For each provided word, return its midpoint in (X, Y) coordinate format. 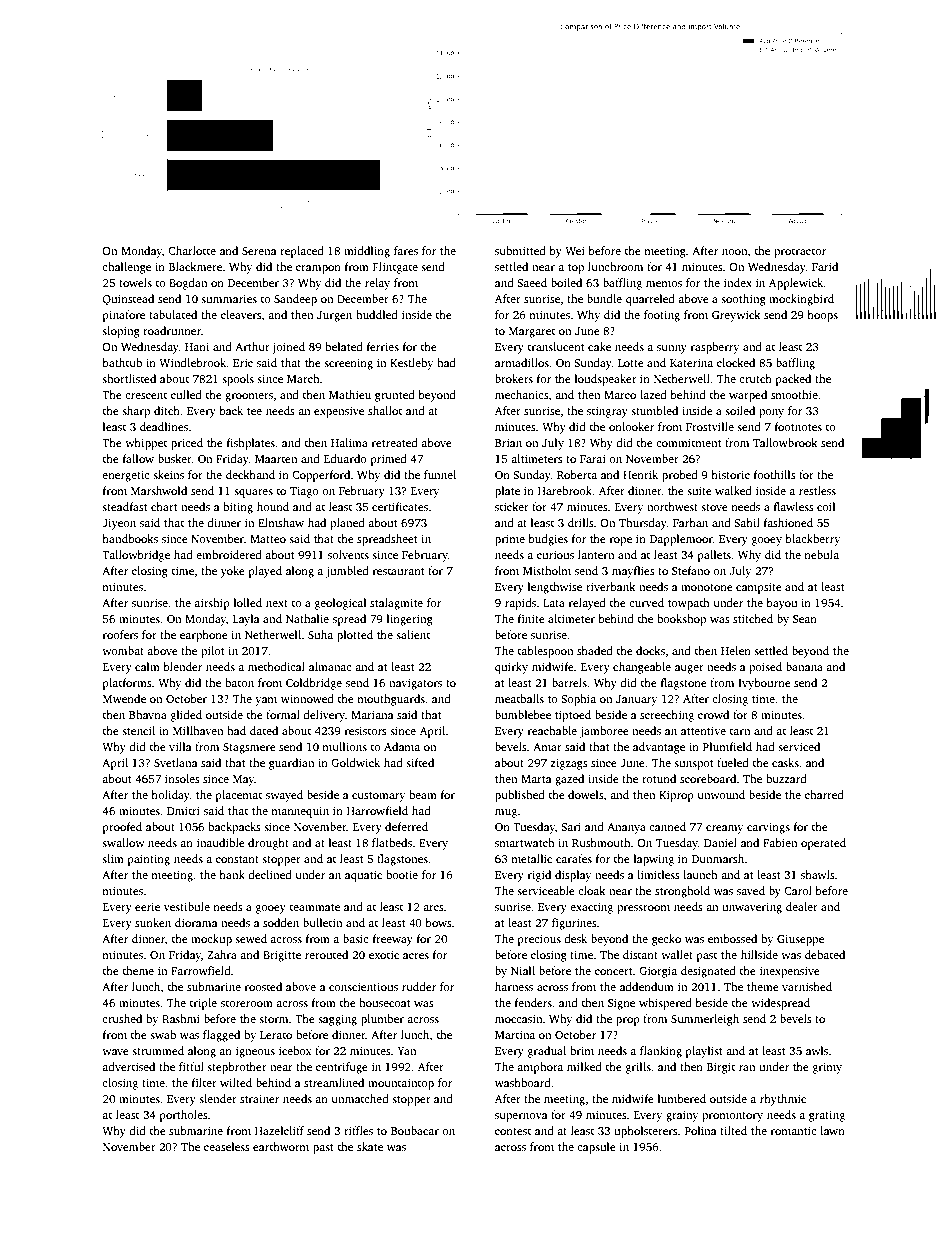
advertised (128, 1066)
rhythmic (783, 1100)
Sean (805, 619)
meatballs (519, 698)
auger (689, 669)
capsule (596, 1148)
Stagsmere (249, 748)
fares (406, 250)
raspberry (715, 348)
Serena (259, 251)
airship (212, 604)
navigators (415, 684)
